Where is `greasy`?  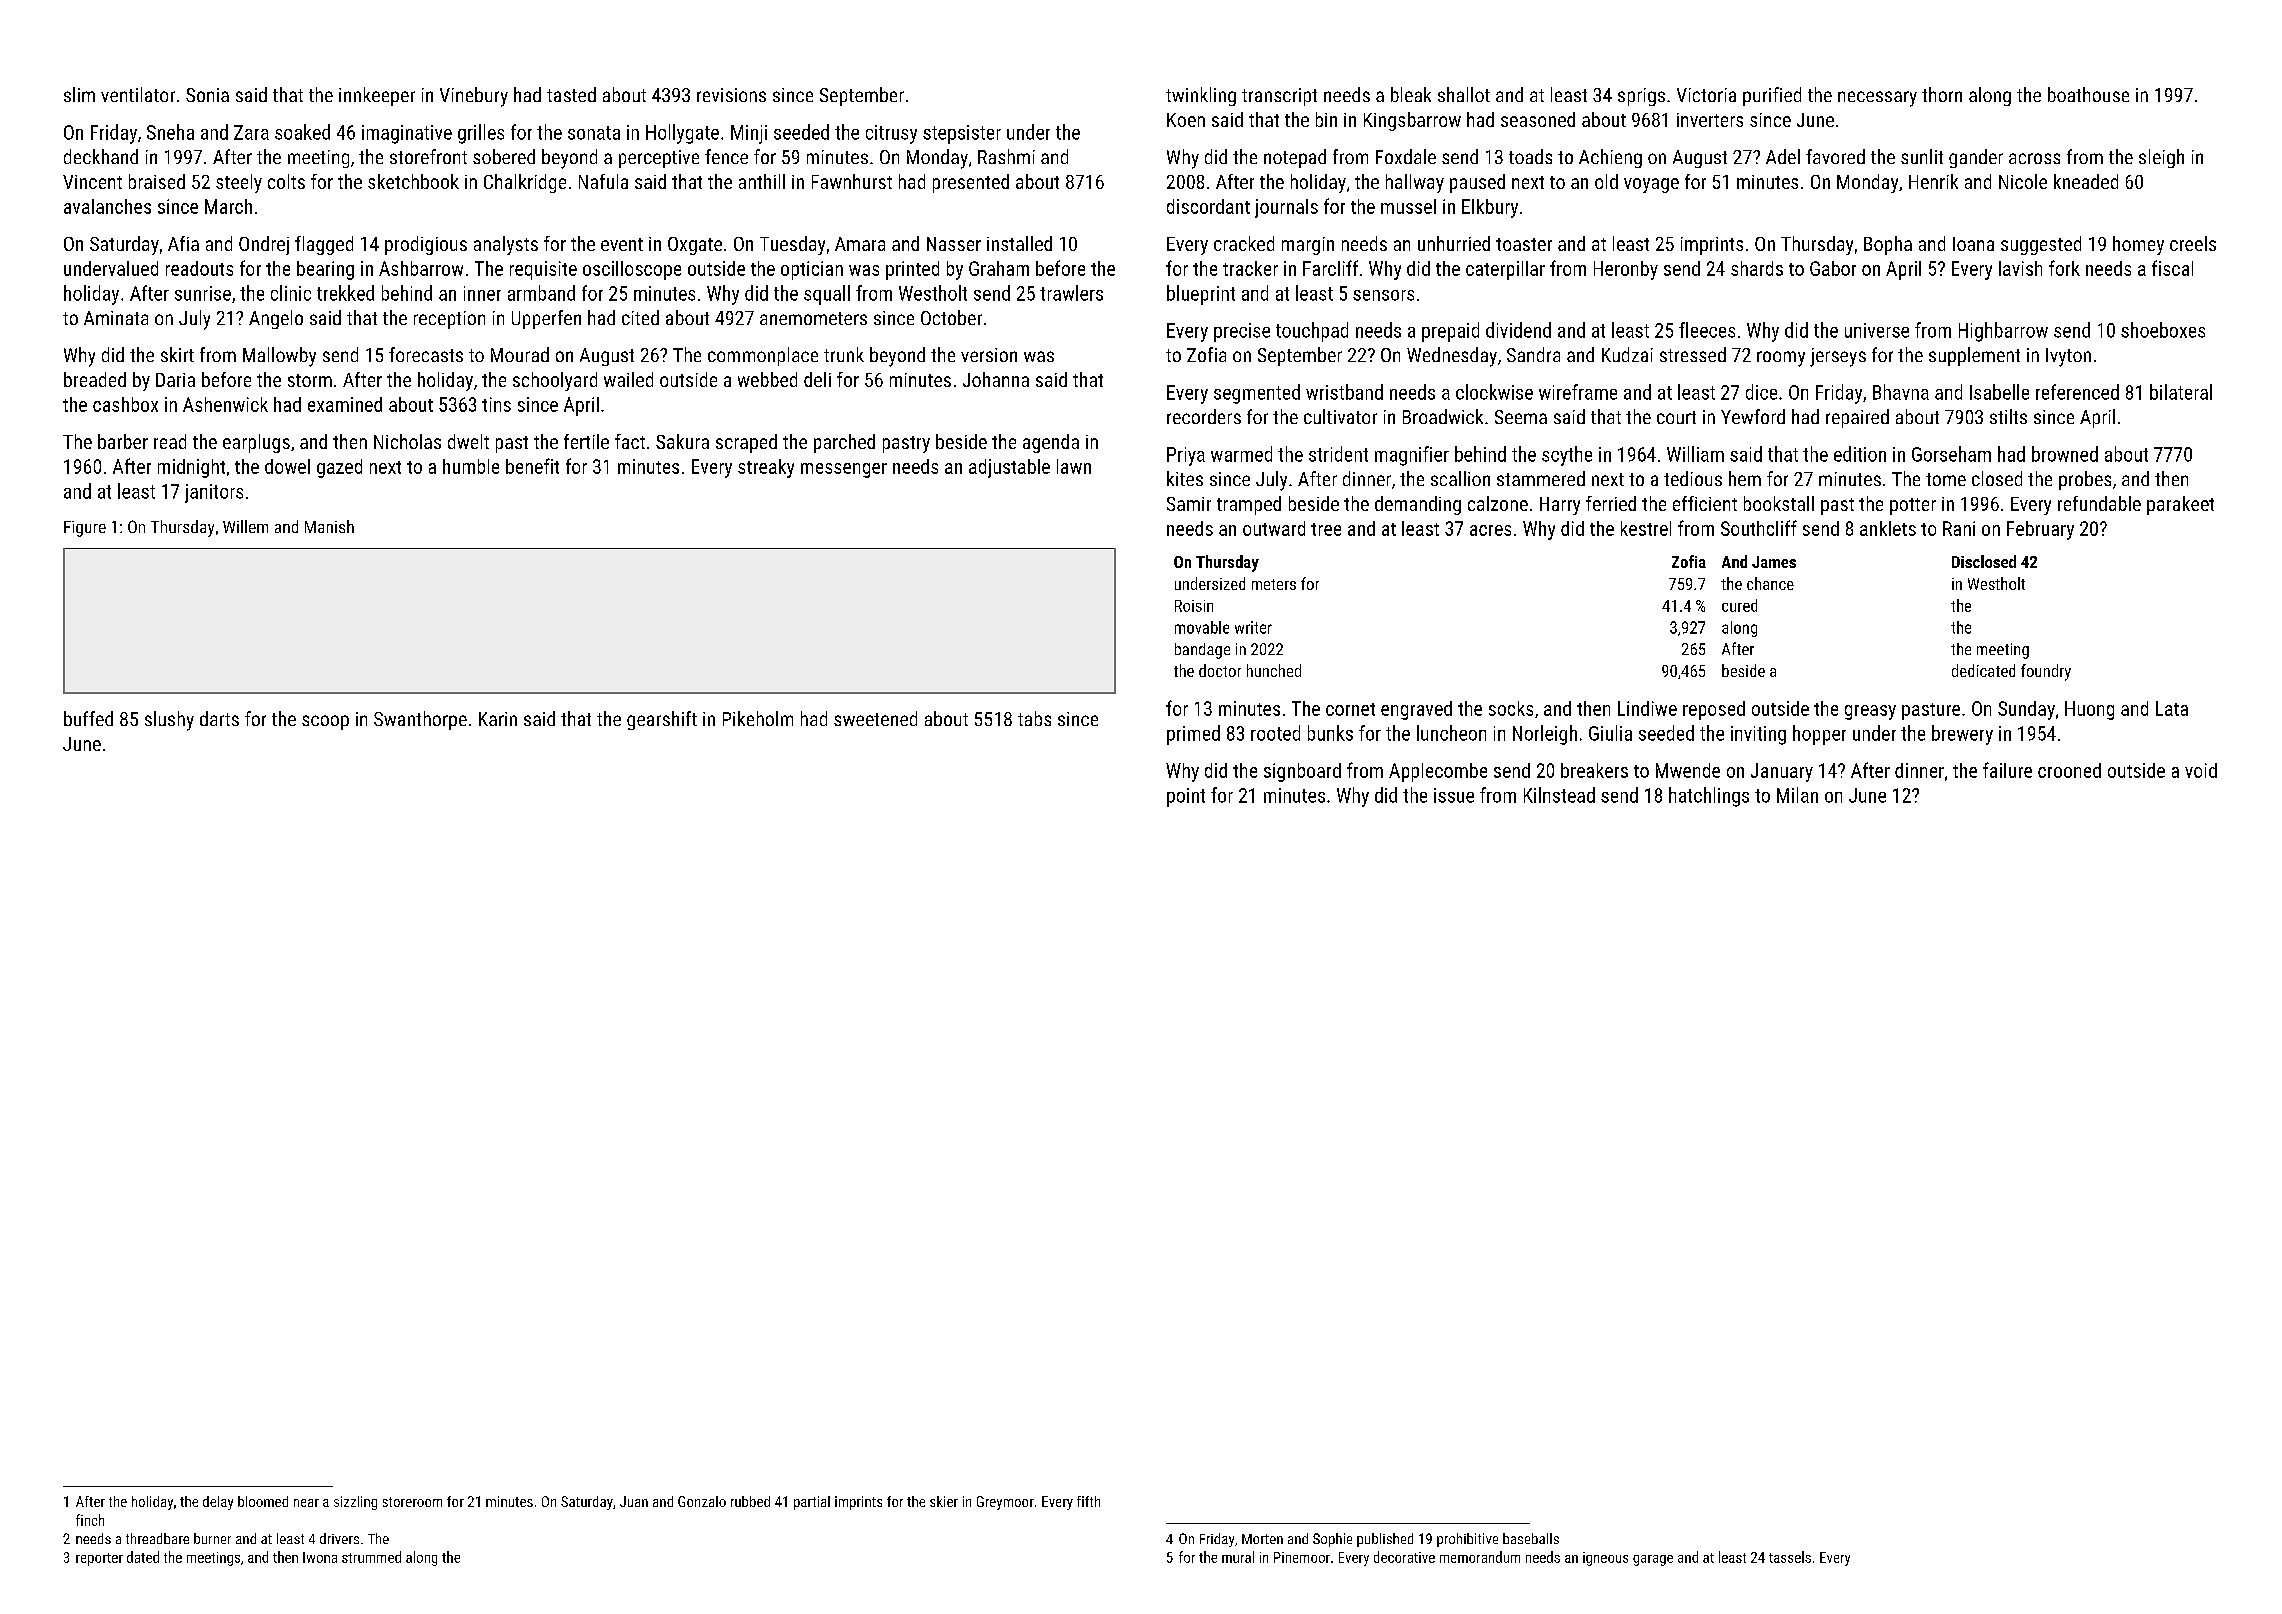 greasy is located at coordinates (1870, 712).
